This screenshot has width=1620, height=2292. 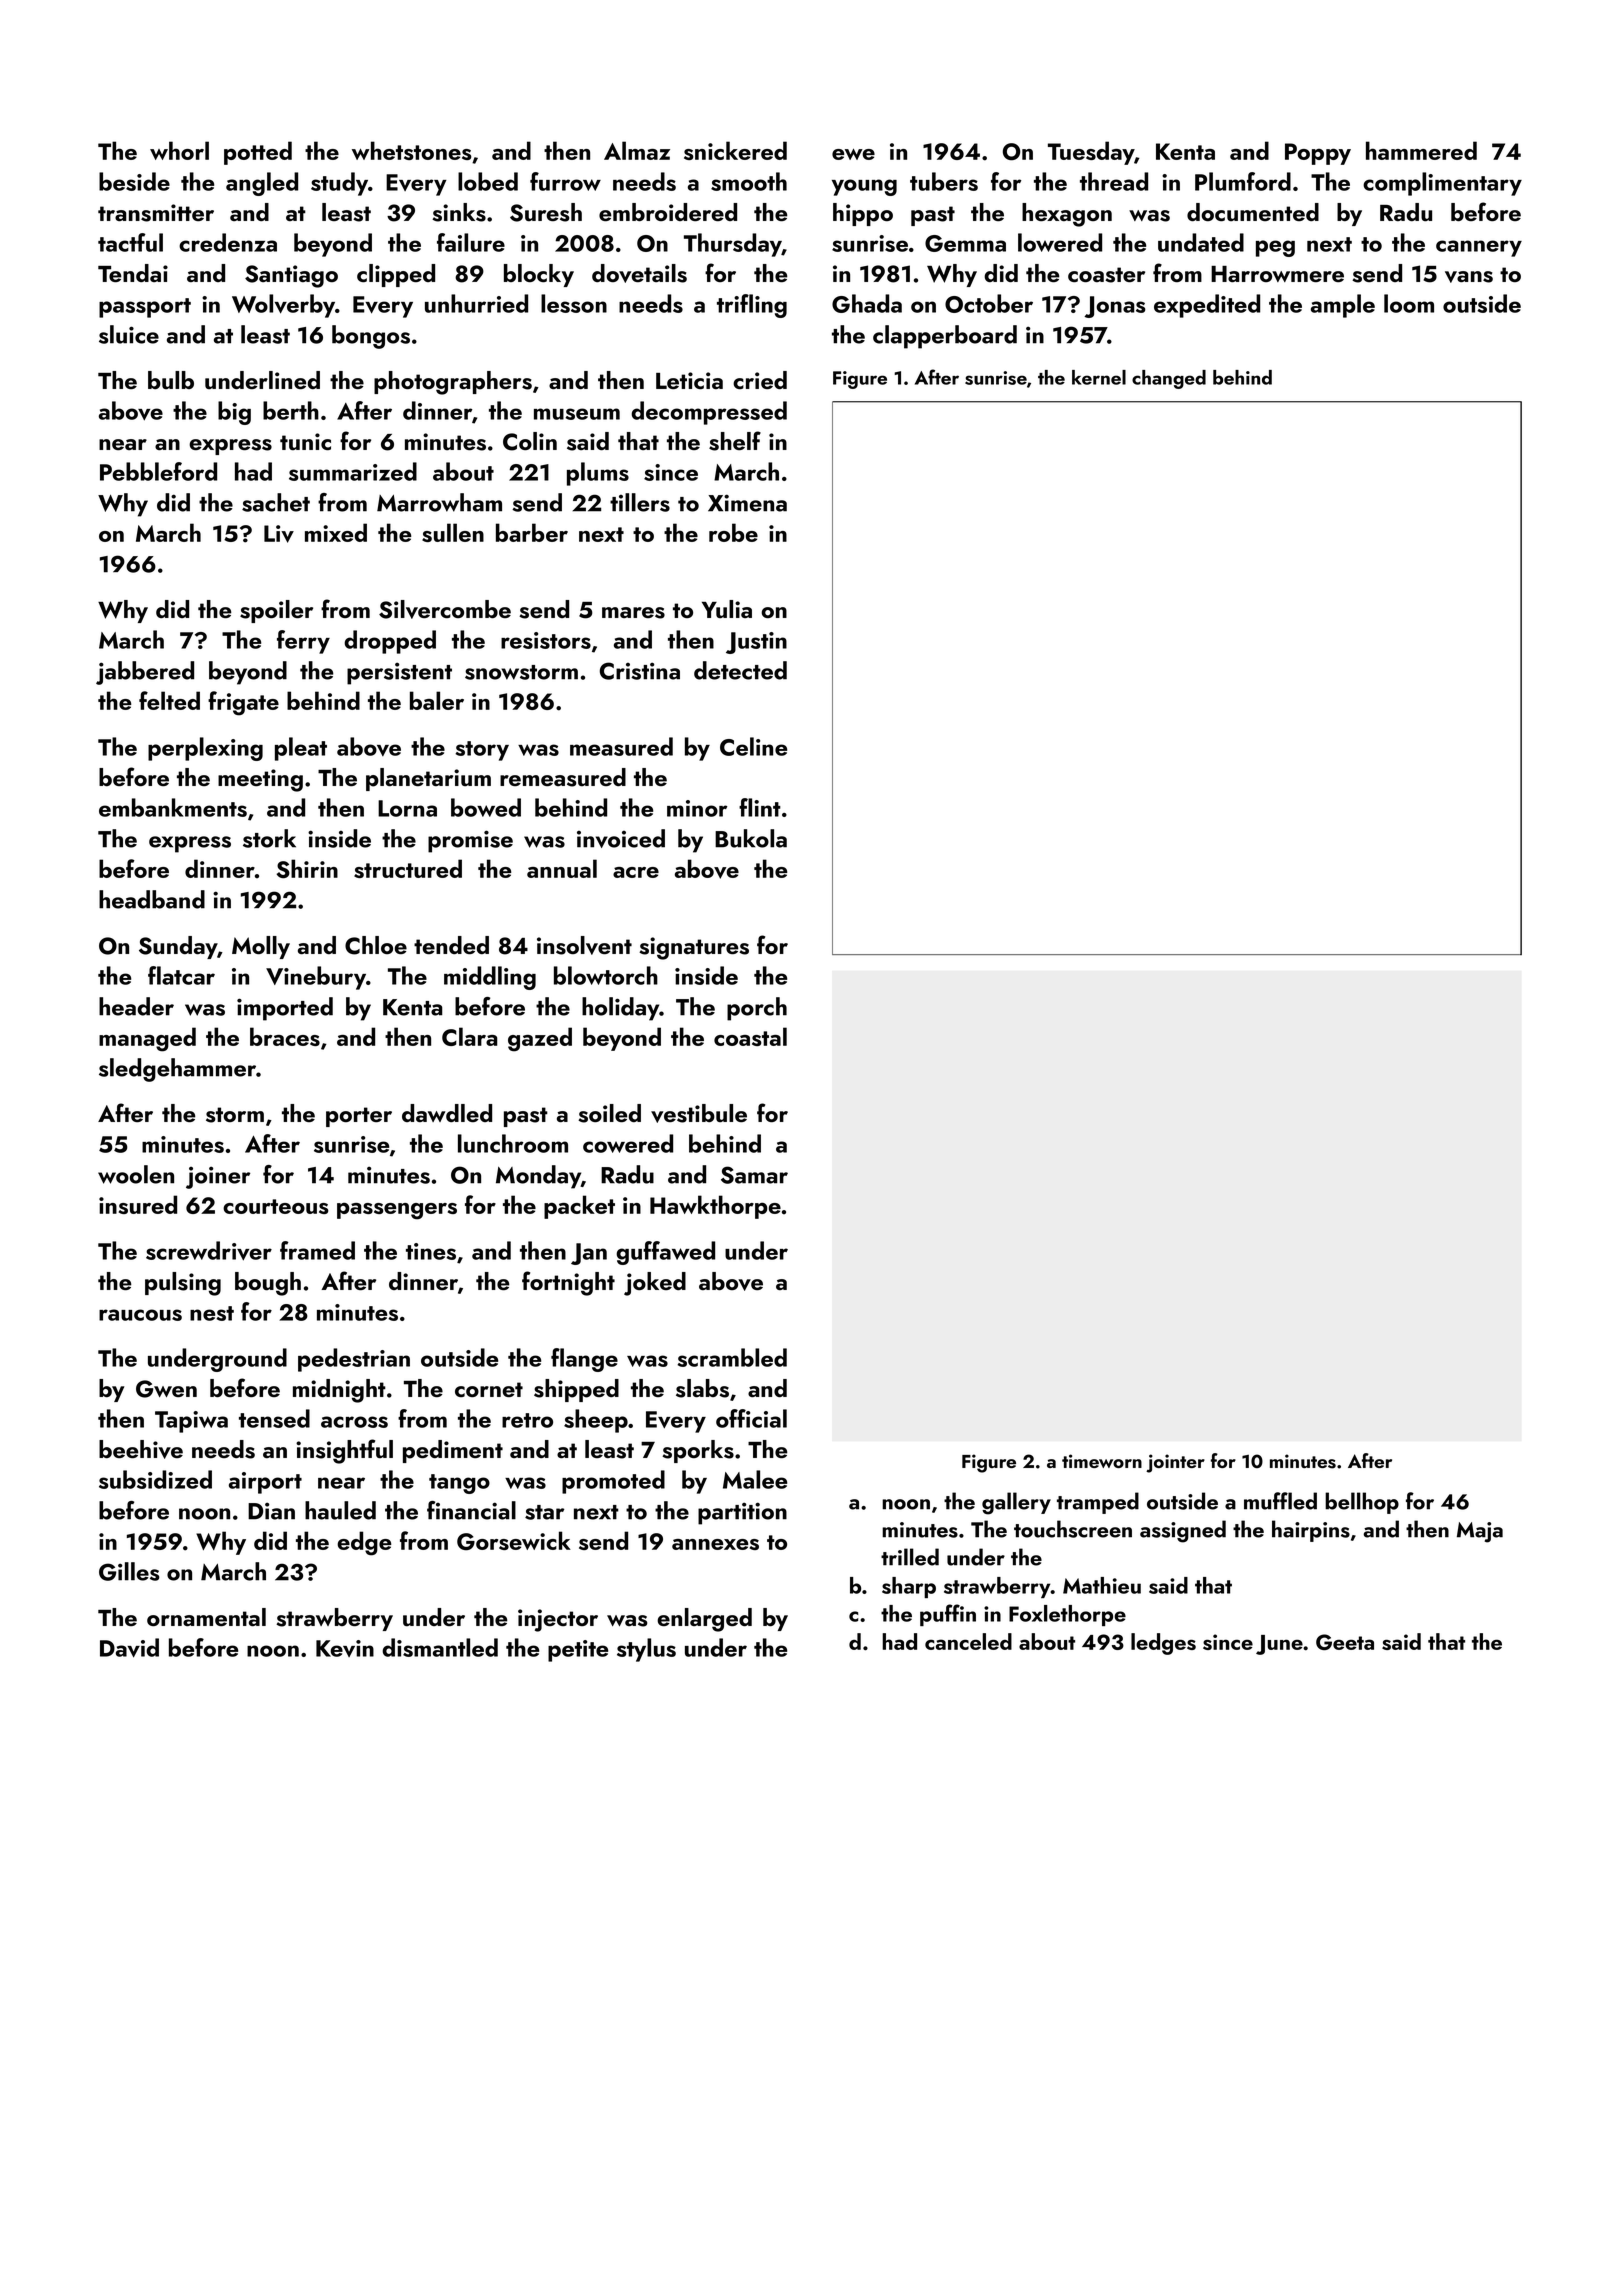 What do you see at coordinates (258, 153) in the screenshot?
I see `potted` at bounding box center [258, 153].
